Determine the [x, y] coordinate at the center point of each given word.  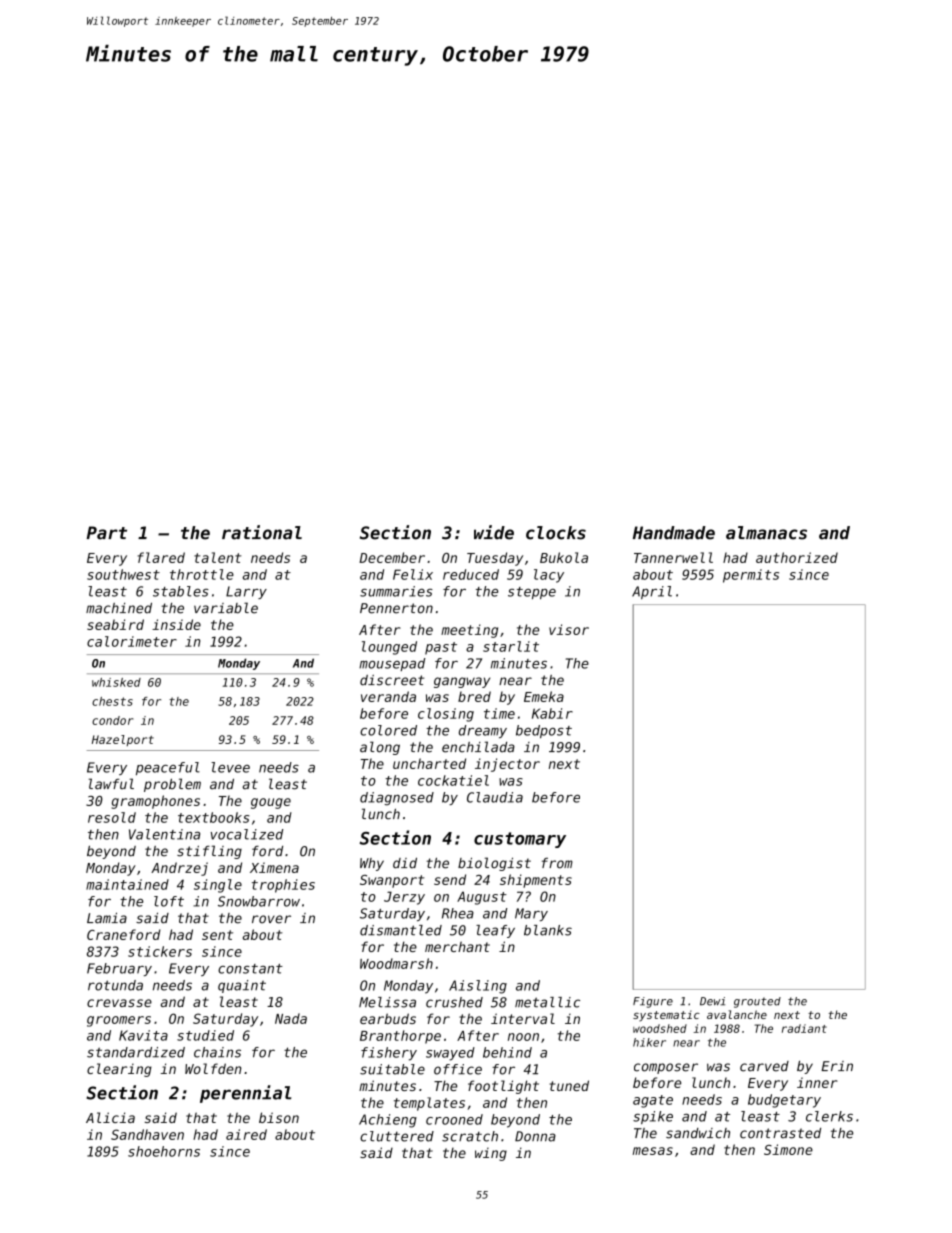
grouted [757, 1002]
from [557, 863]
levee [230, 767]
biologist [494, 864]
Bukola [564, 557]
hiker [649, 1042]
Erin [837, 1066]
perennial [245, 1094]
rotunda [115, 985]
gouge [271, 803]
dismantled [401, 930]
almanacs [766, 533]
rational [262, 532]
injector [507, 765]
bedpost [544, 731]
